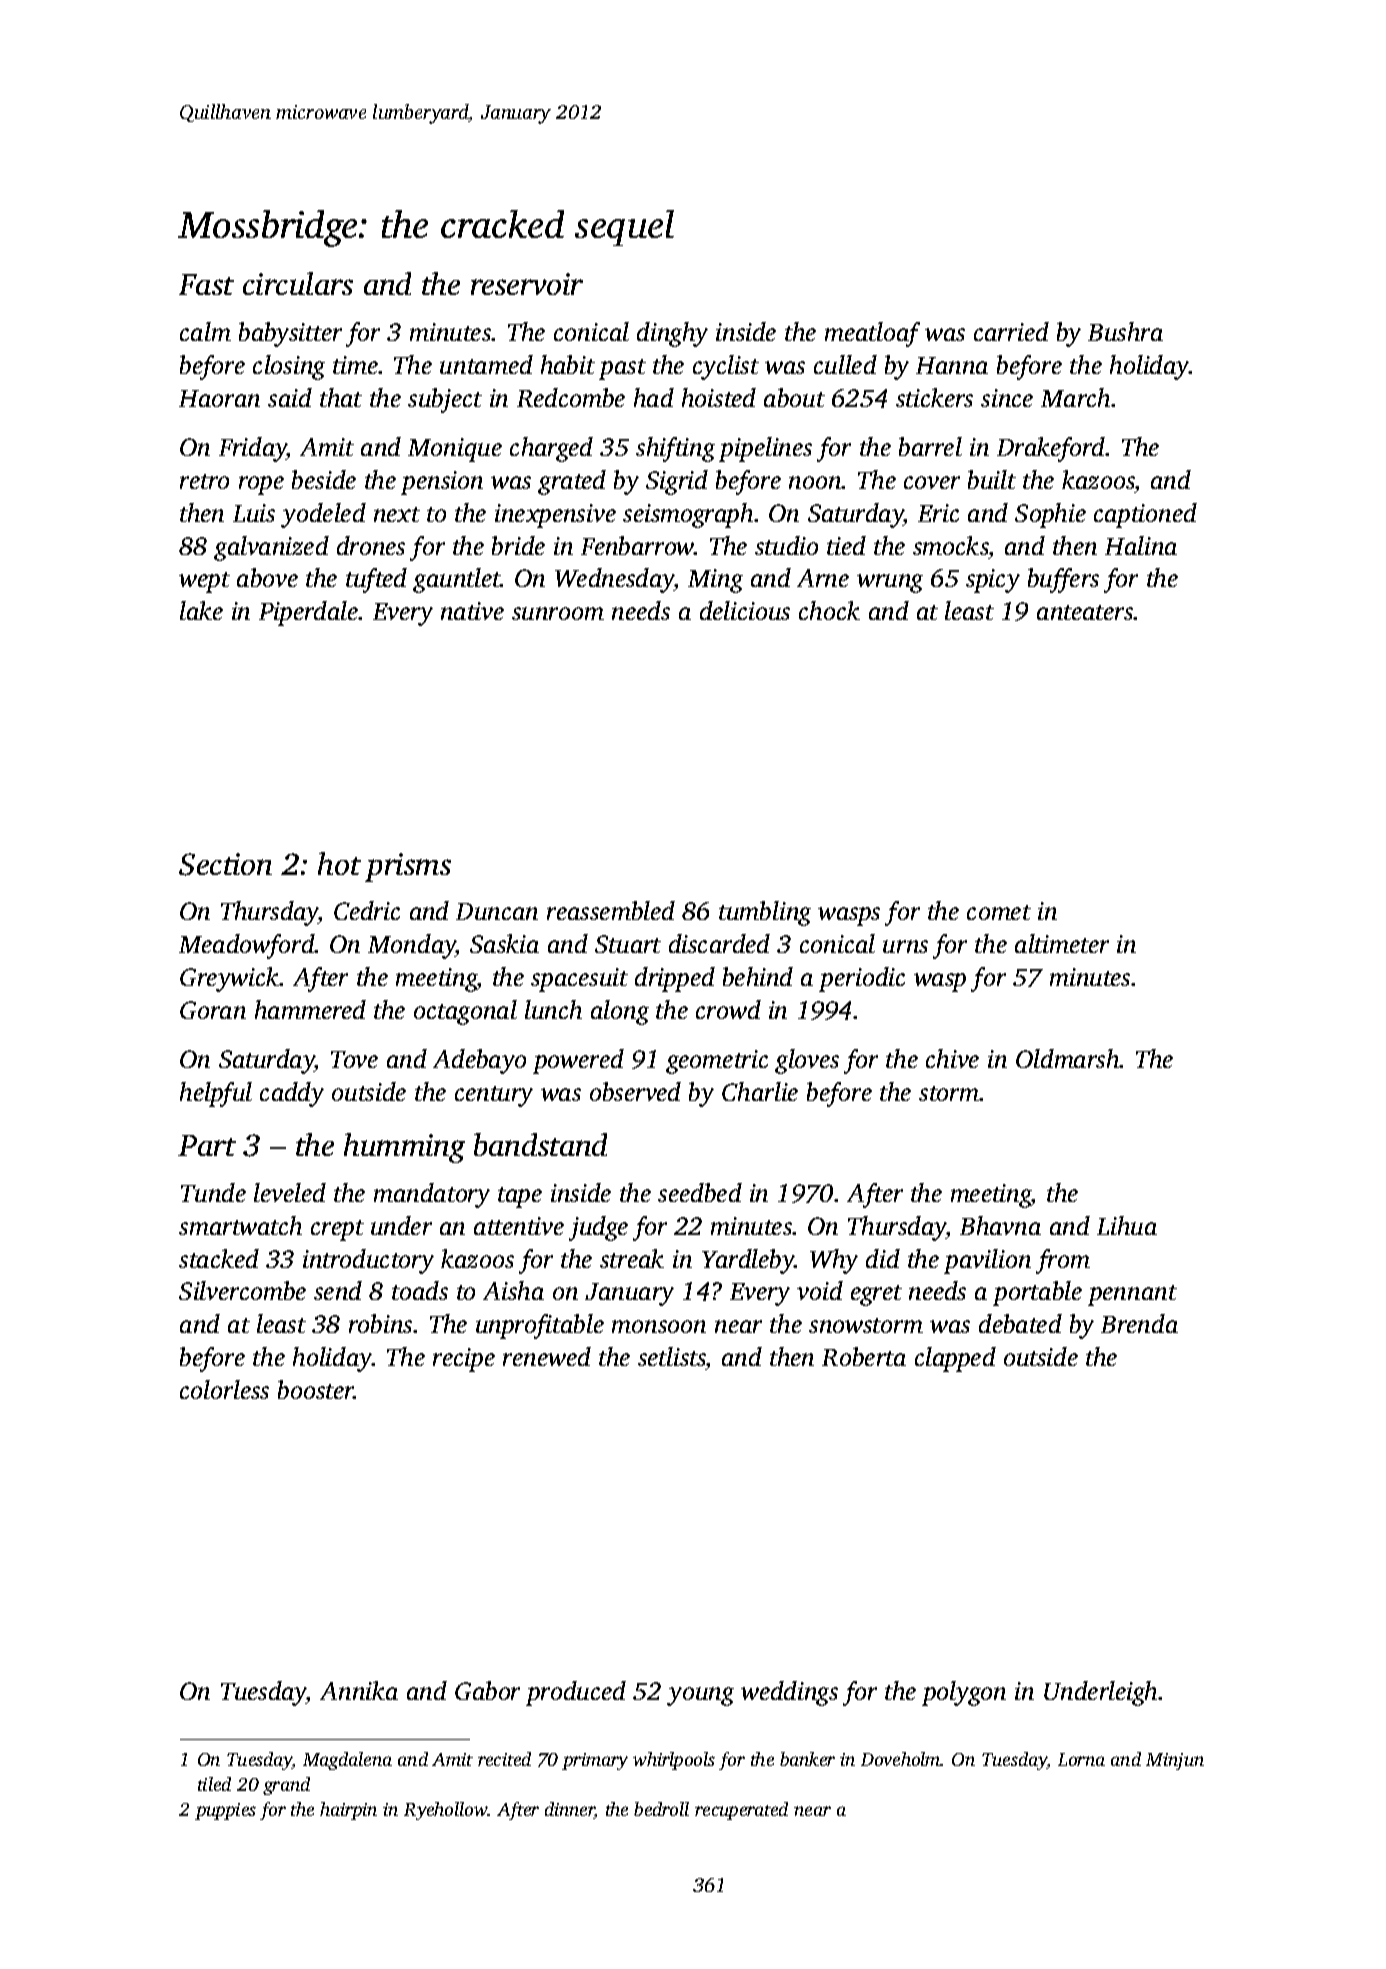 The width and height of the screenshot is (1386, 1969). What do you see at coordinates (570, 1810) in the screenshot?
I see `dinner` at bounding box center [570, 1810].
